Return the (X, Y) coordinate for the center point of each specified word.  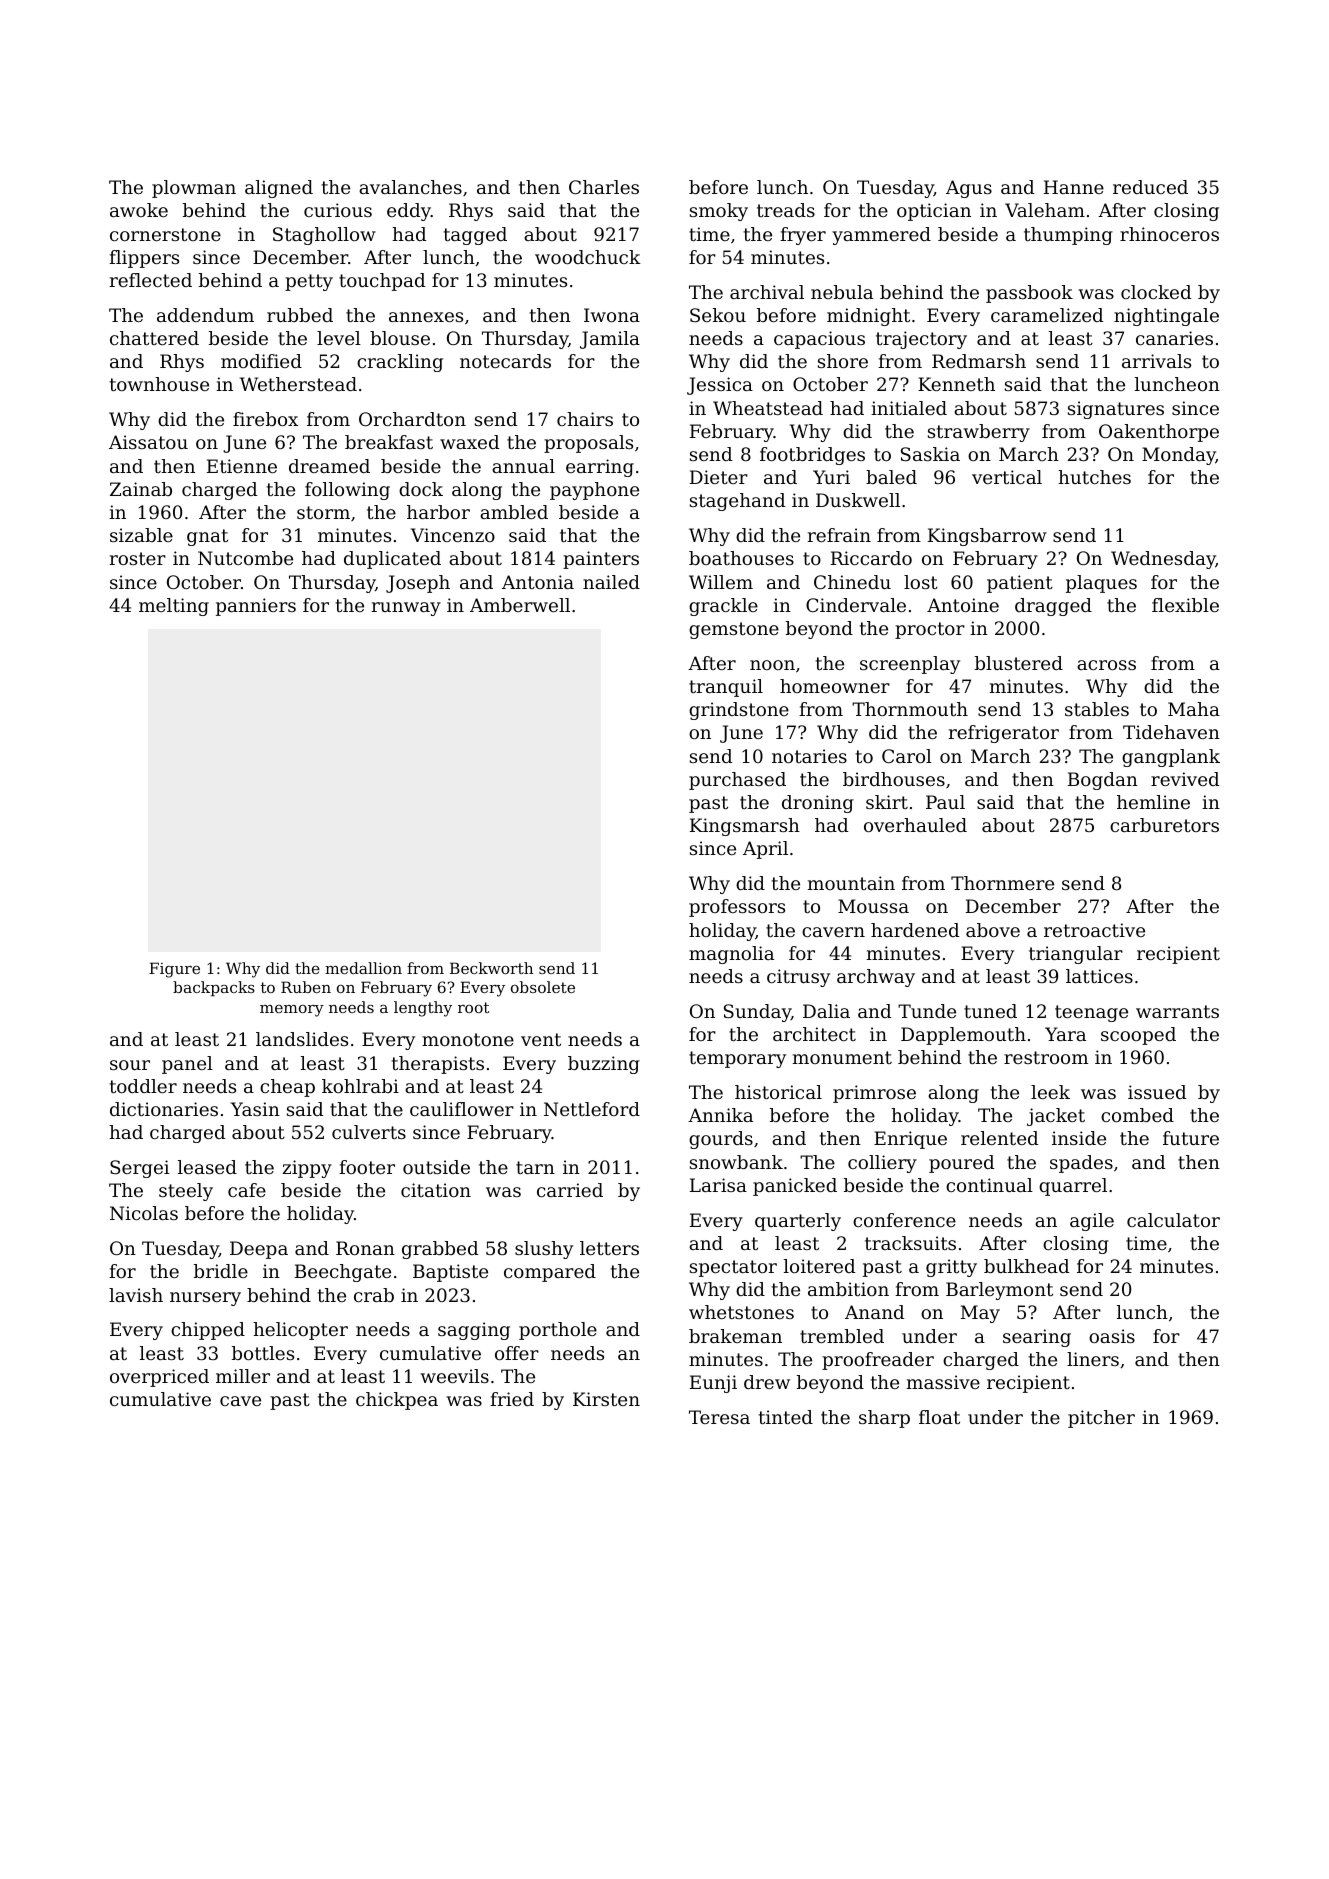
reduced (1150, 187)
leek (1050, 1092)
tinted (785, 1417)
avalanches (410, 187)
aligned (279, 189)
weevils (454, 1376)
